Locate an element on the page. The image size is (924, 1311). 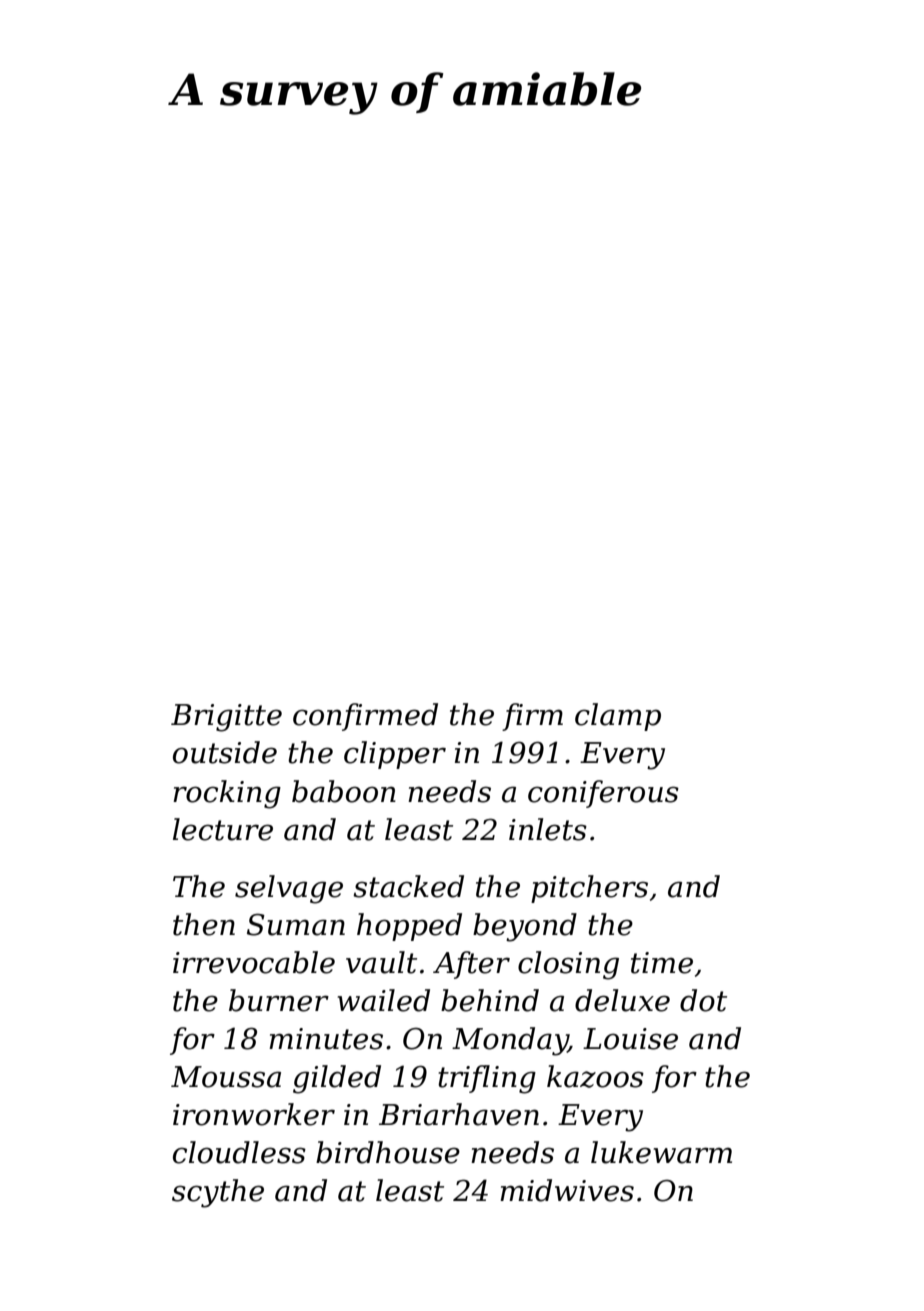
selvage is located at coordinates (289, 889).
